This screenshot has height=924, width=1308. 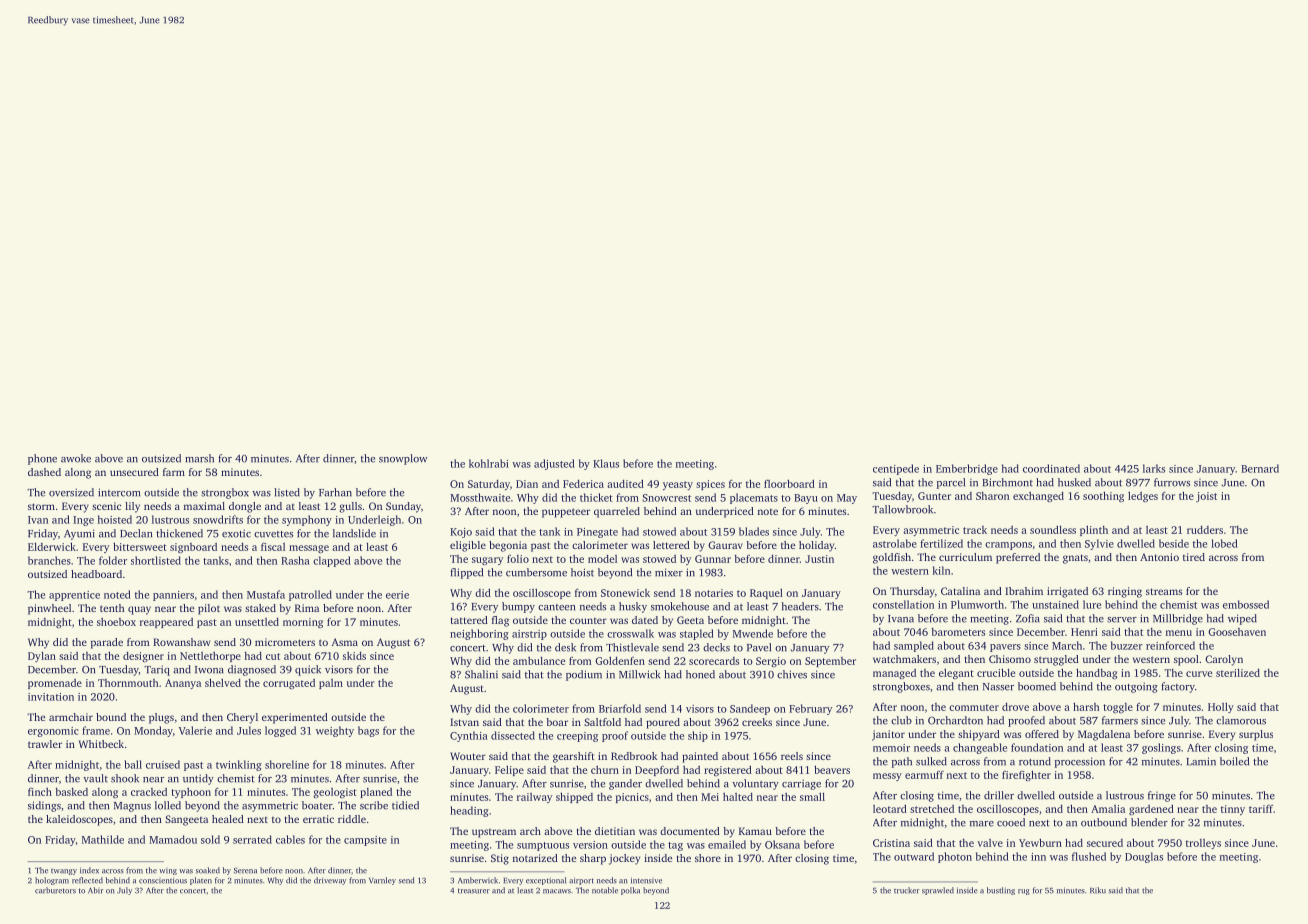 What do you see at coordinates (646, 880) in the screenshot?
I see `intensive` at bounding box center [646, 880].
